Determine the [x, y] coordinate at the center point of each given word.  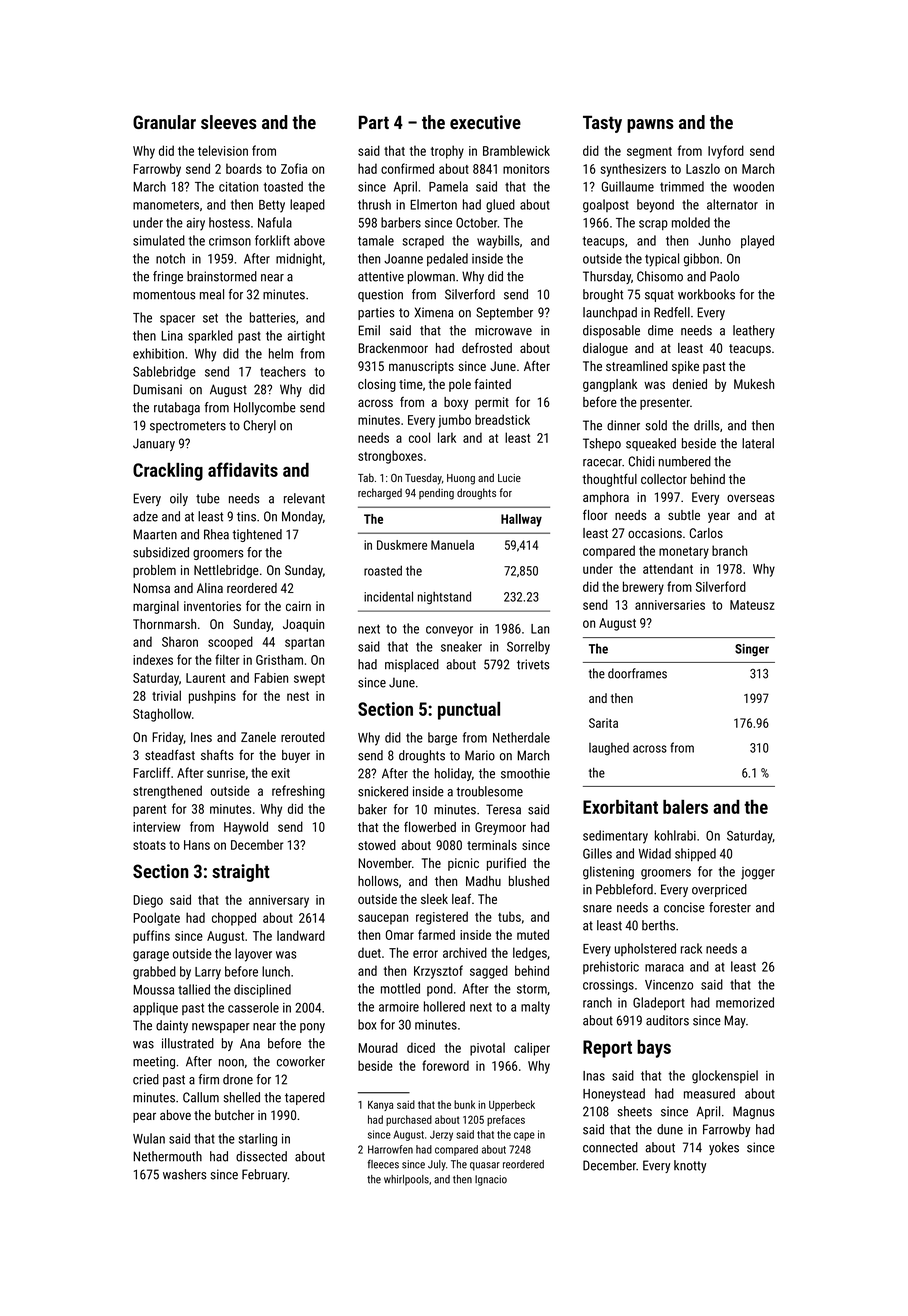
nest [298, 696]
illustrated [188, 1043]
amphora [606, 498]
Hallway [521, 520]
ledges [530, 954]
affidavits [243, 469]
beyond [655, 206]
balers [685, 807]
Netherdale [521, 737]
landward [301, 935]
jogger [758, 873]
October [477, 222]
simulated [159, 240]
